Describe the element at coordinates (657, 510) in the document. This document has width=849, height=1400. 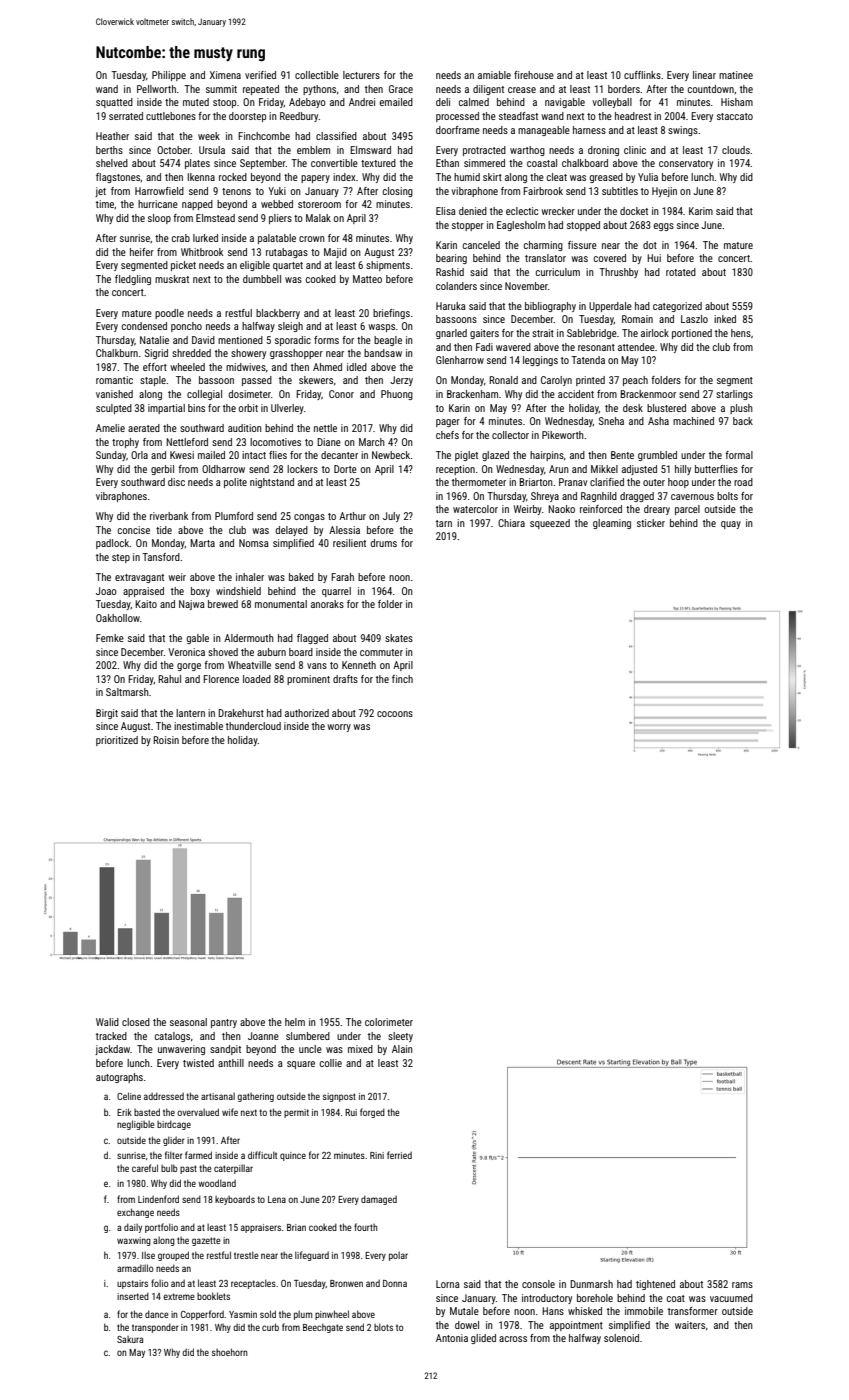
I see `dreary` at that location.
